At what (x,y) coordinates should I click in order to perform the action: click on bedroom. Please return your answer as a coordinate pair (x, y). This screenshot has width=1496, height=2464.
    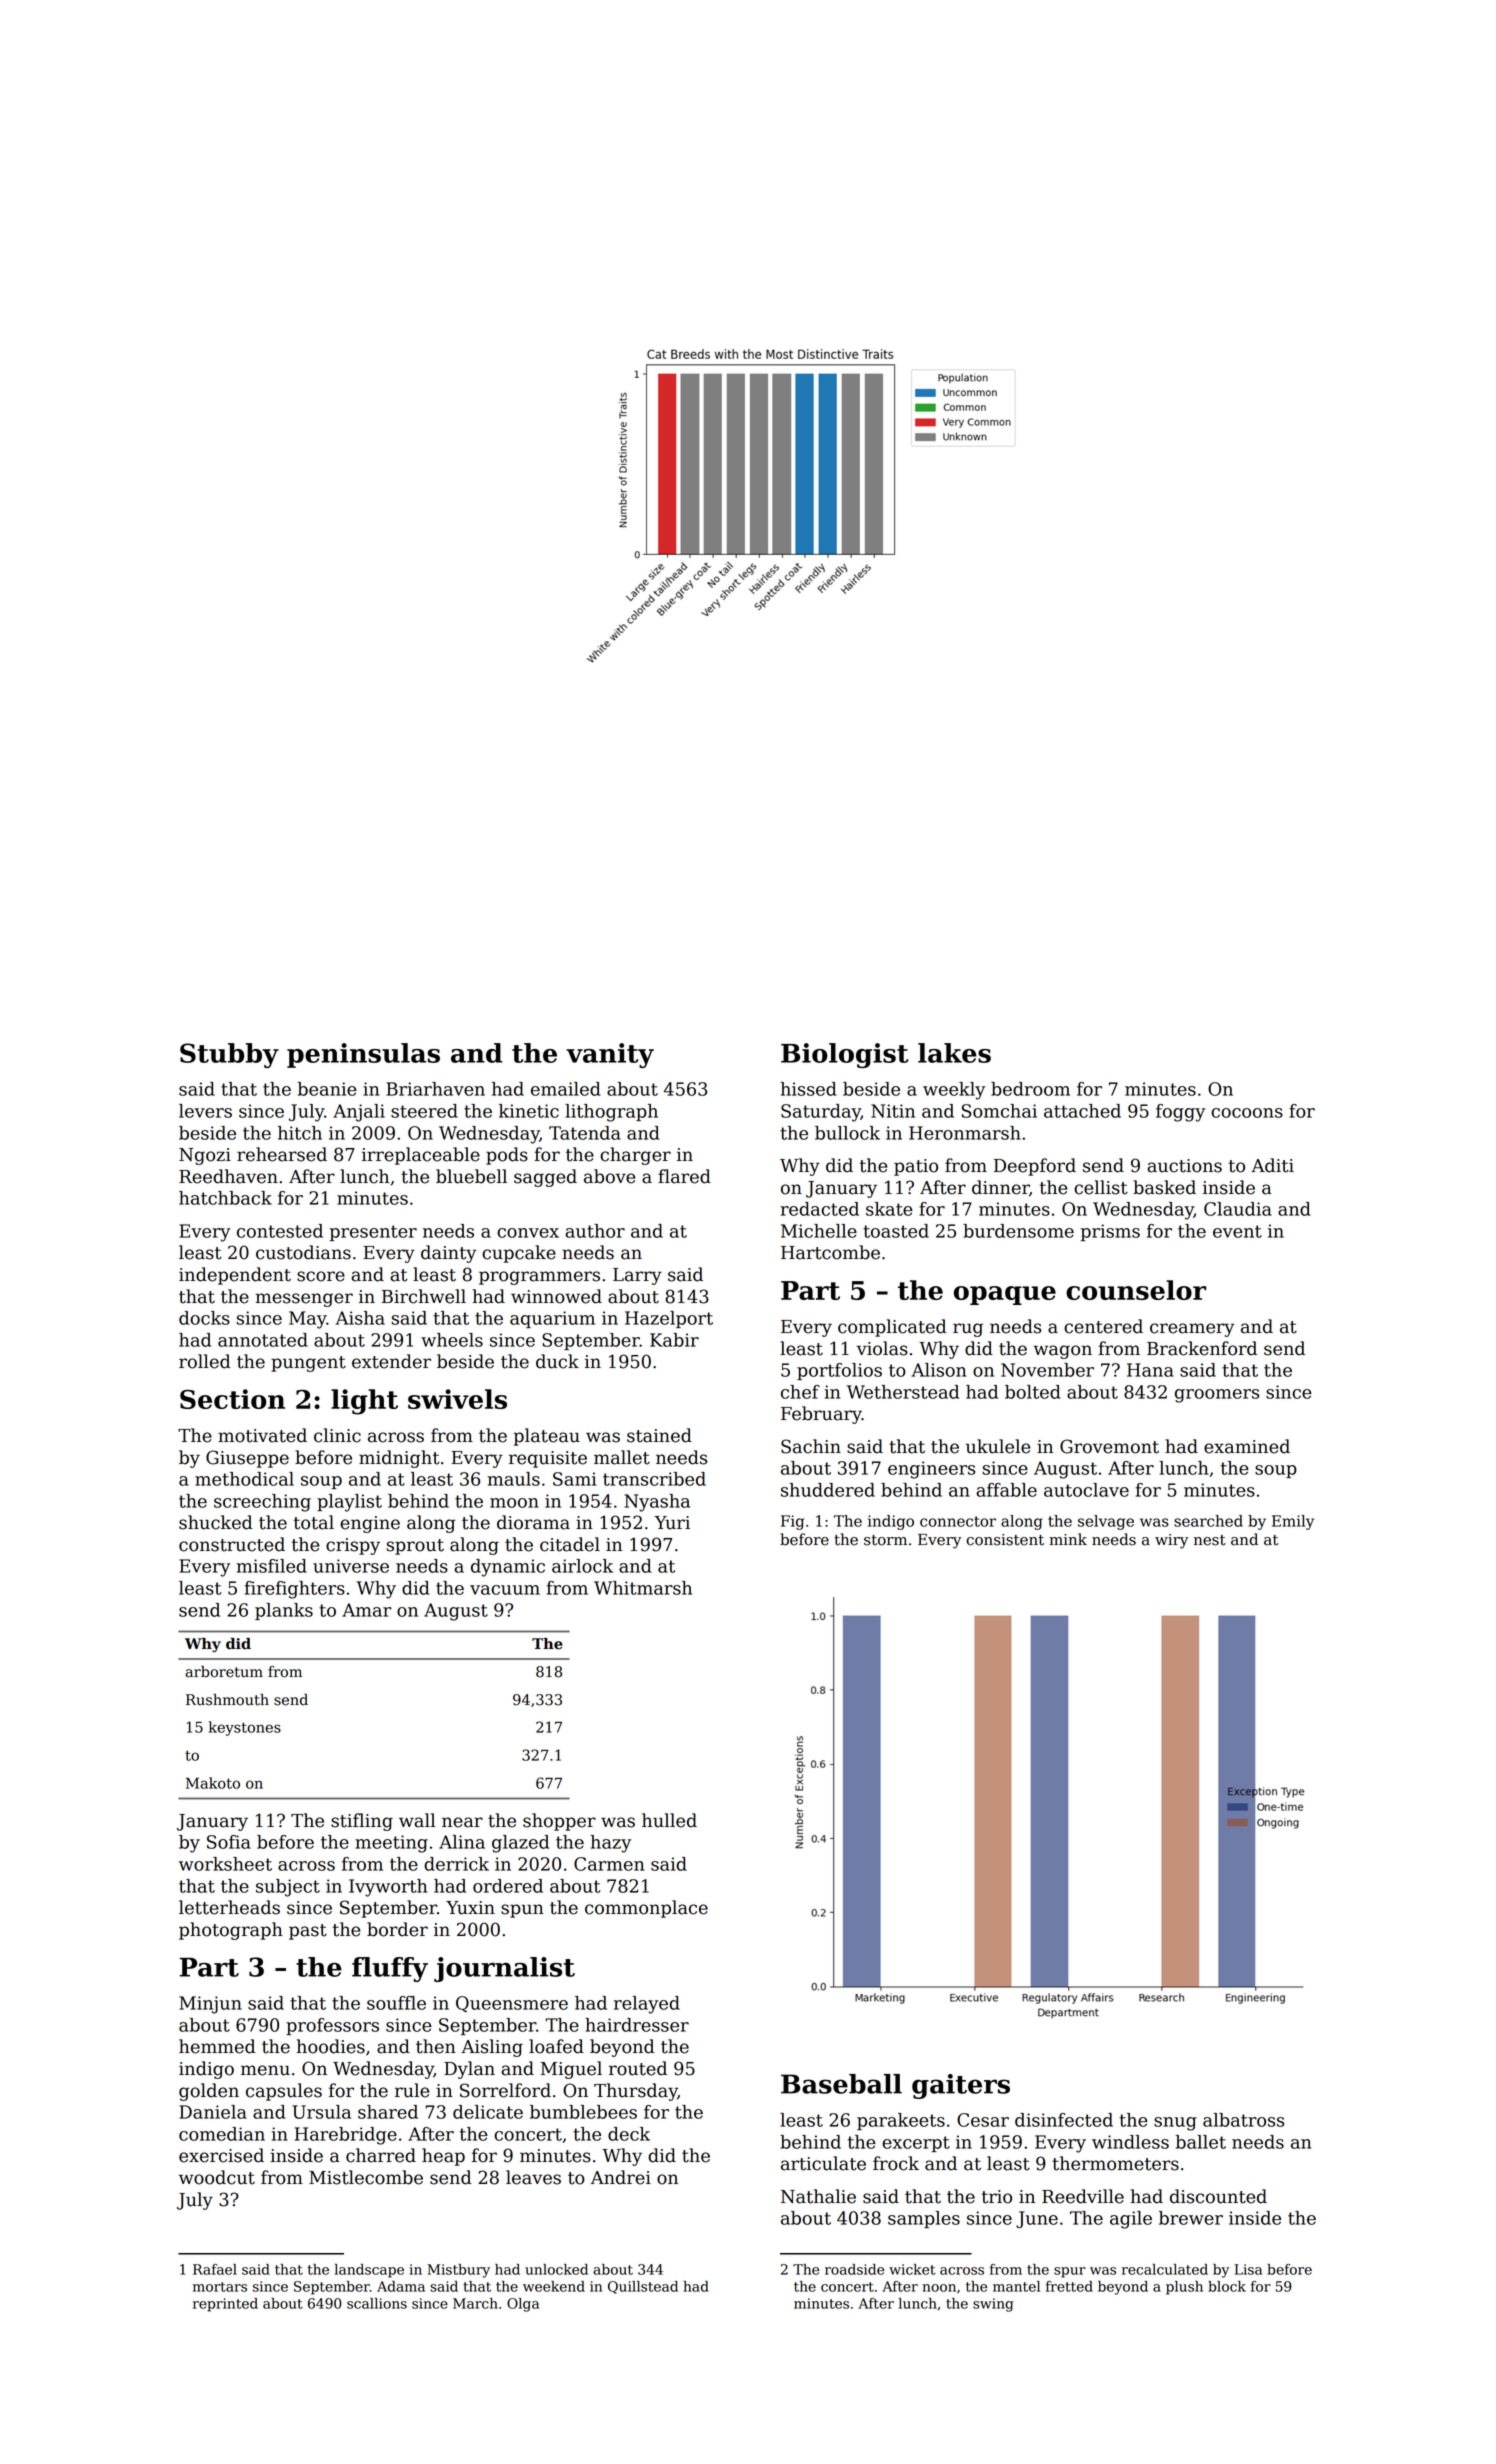
    Looking at the image, I should click on (1030, 1089).
